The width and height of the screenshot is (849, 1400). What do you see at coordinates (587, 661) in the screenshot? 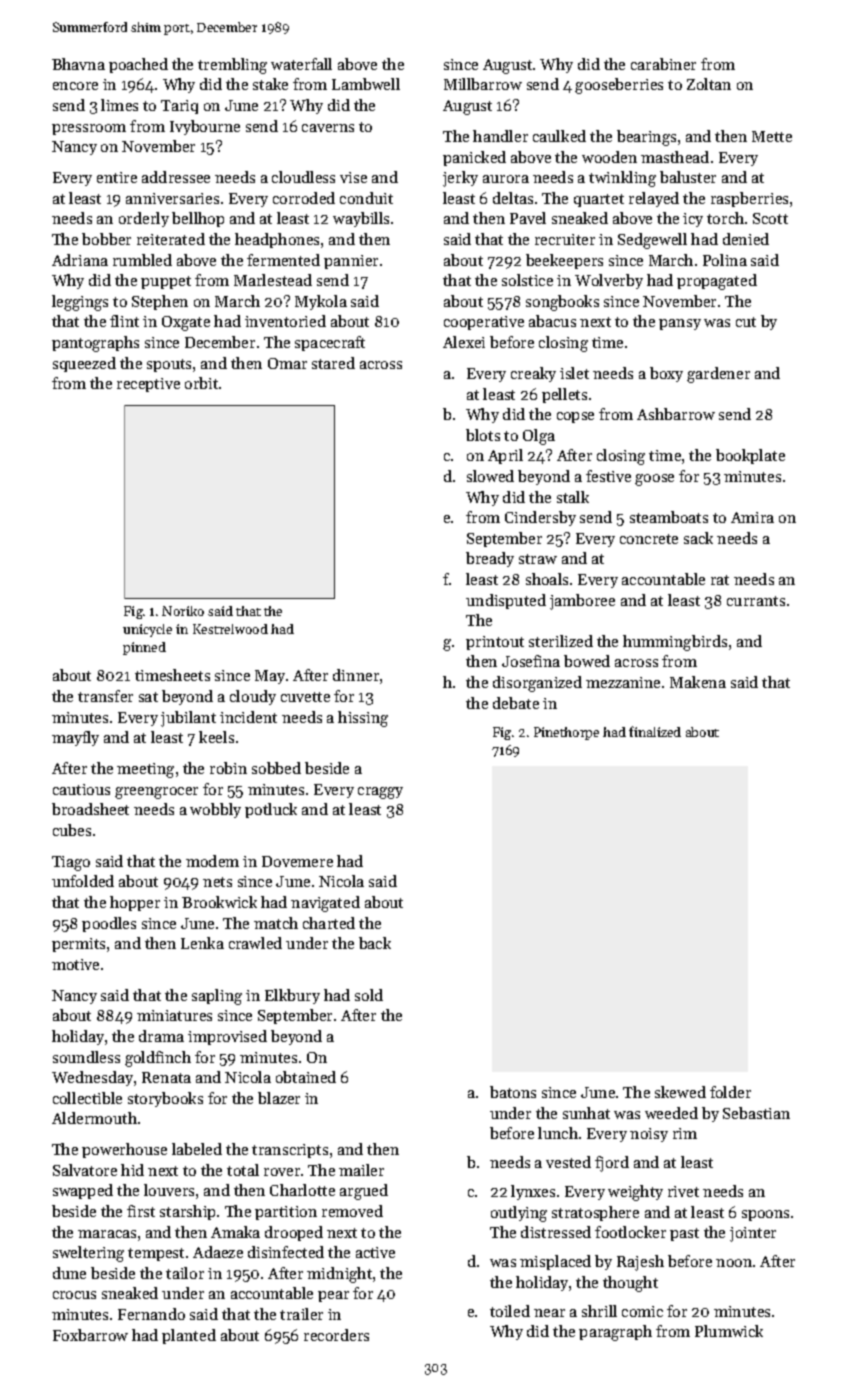
I see `bowed` at bounding box center [587, 661].
